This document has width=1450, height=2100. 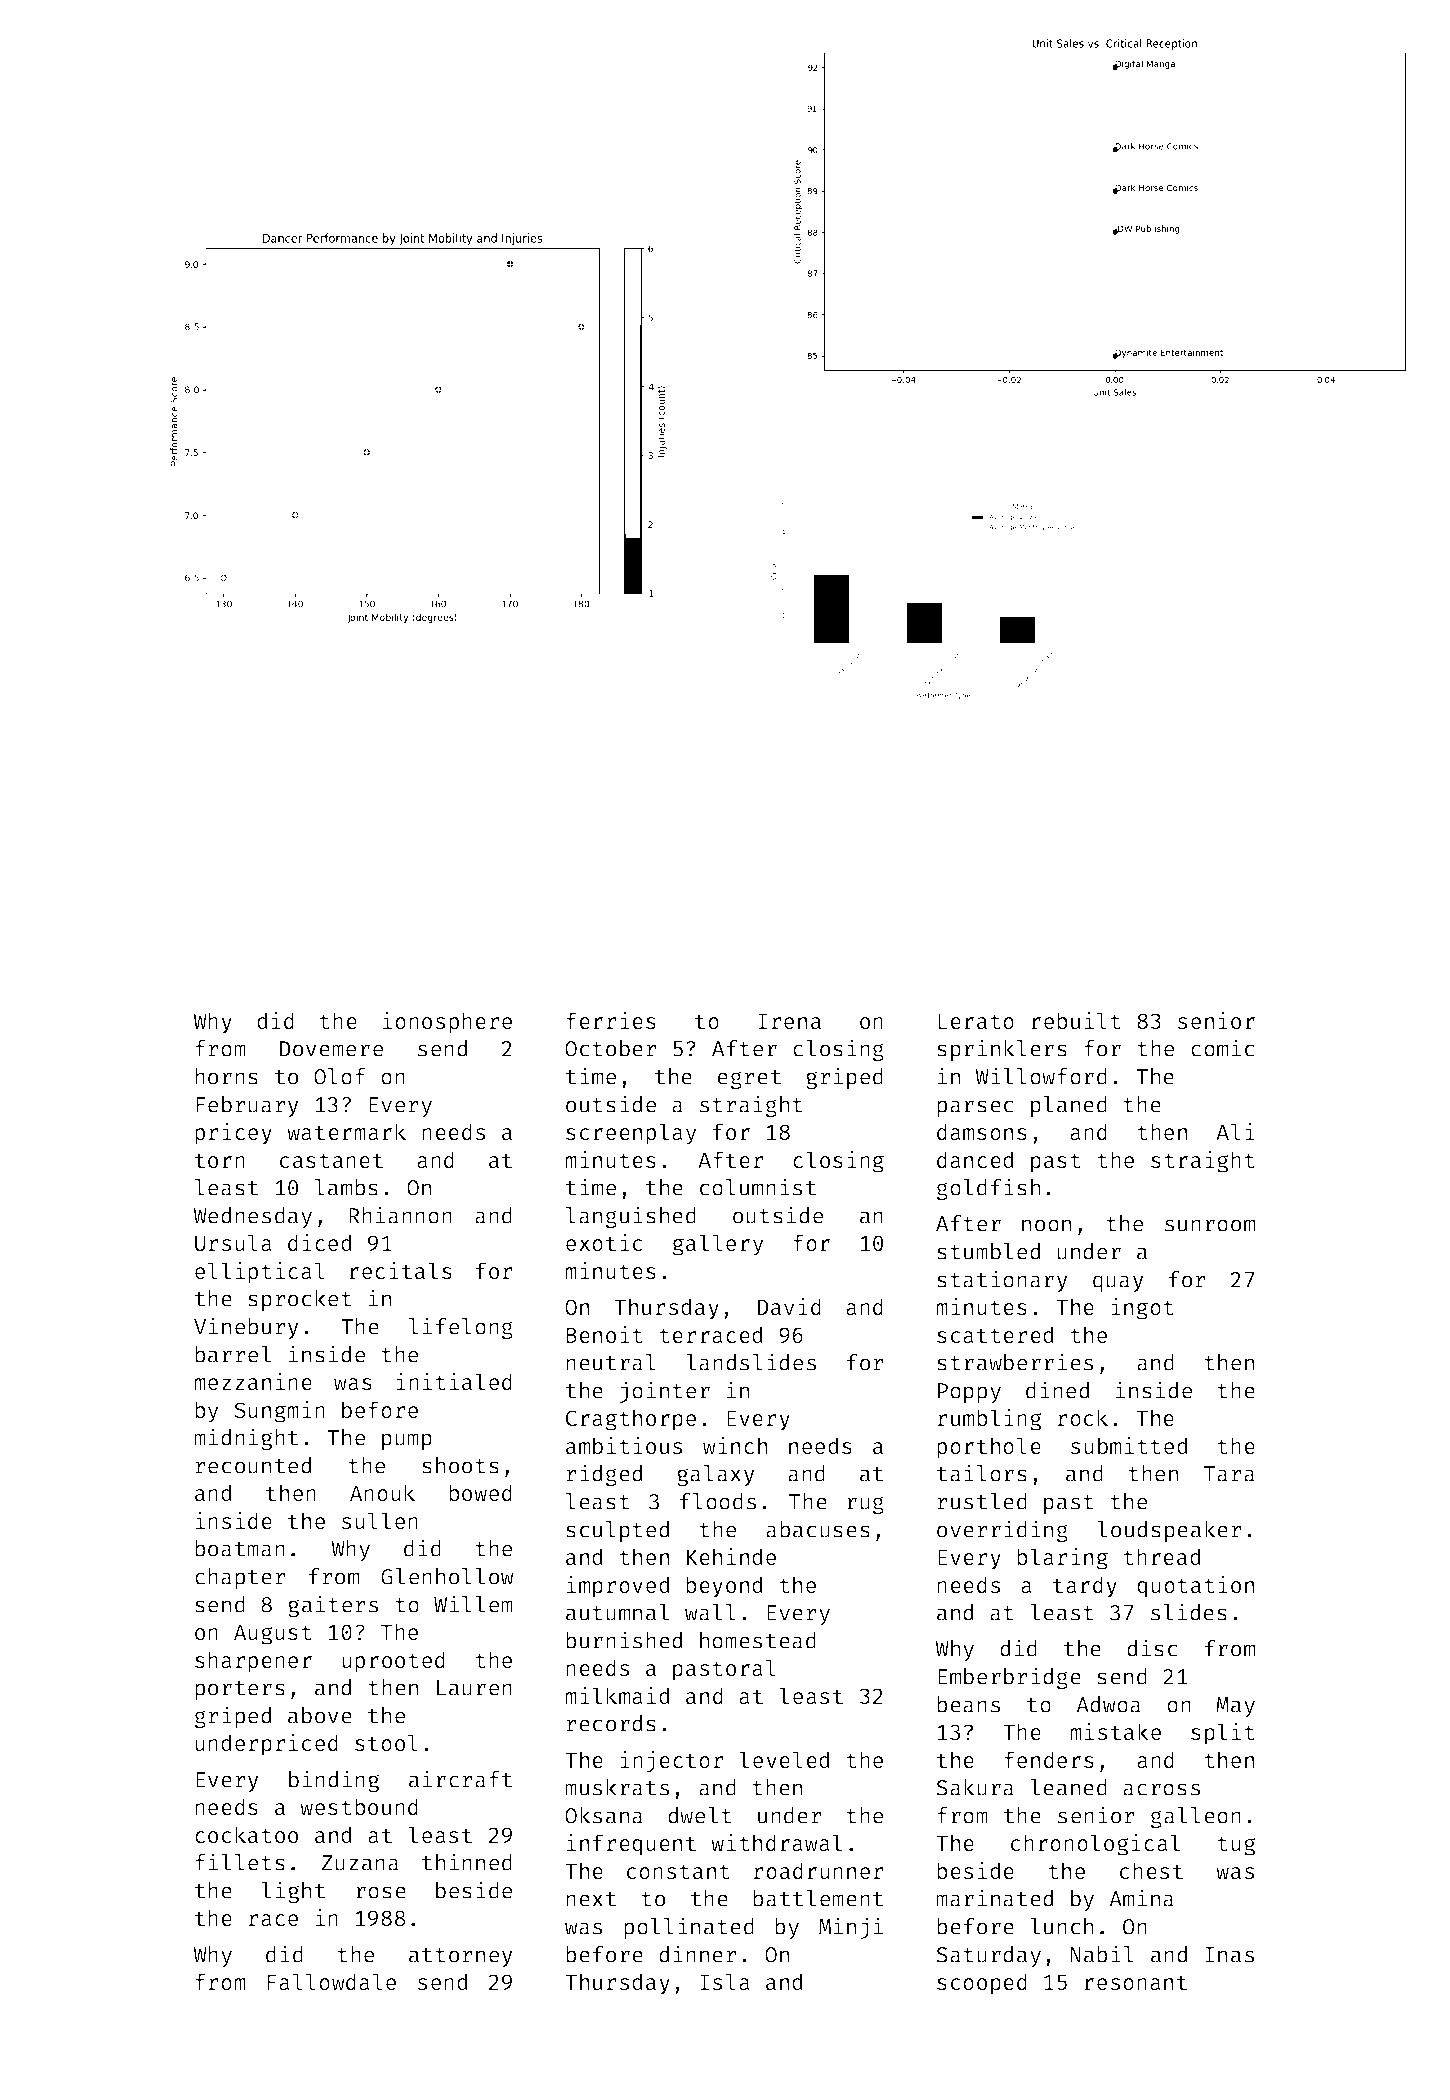 What do you see at coordinates (700, 1815) in the document?
I see `dwelt` at bounding box center [700, 1815].
